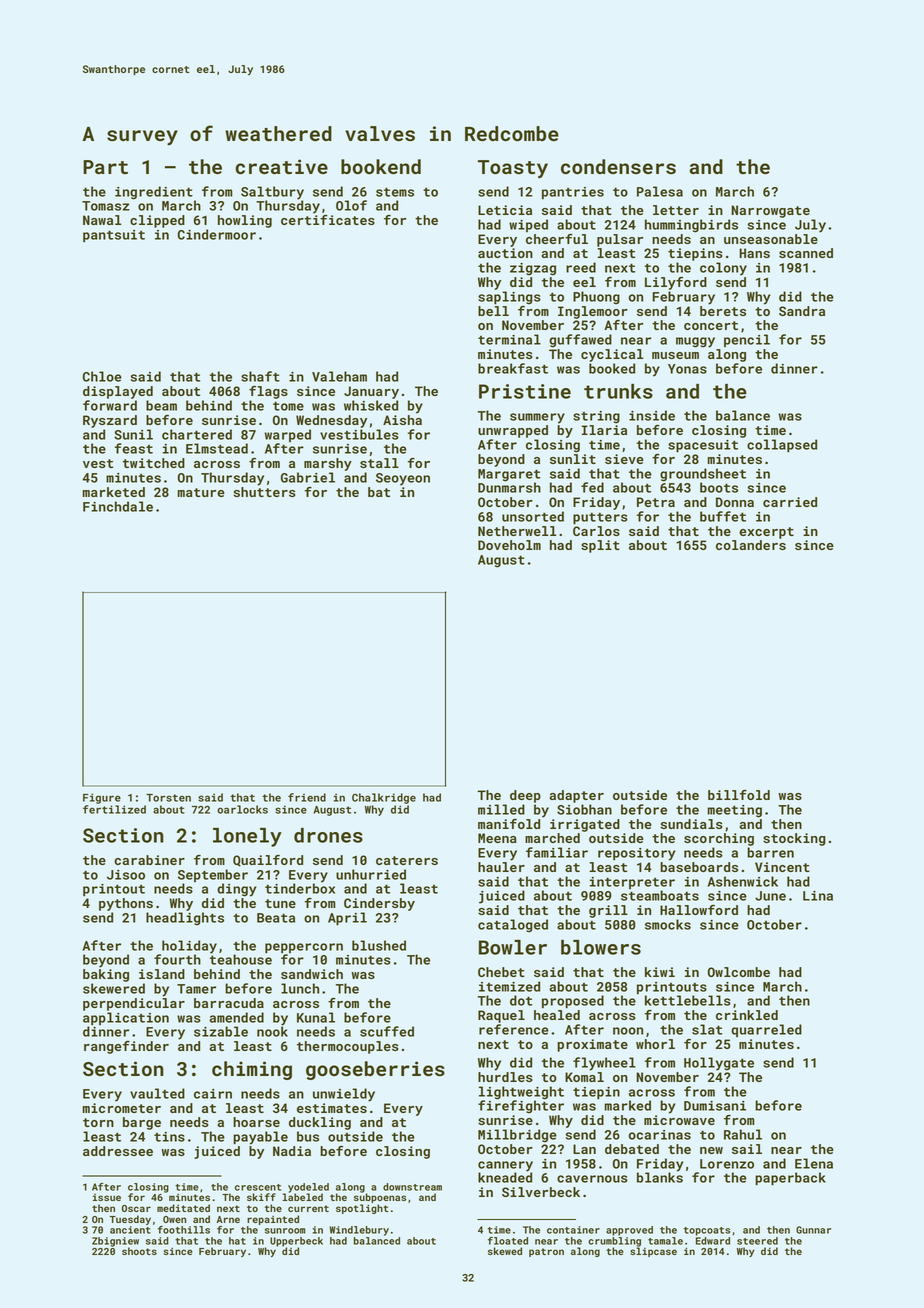 Image resolution: width=924 pixels, height=1308 pixels. I want to click on hummingbirds, so click(691, 226).
